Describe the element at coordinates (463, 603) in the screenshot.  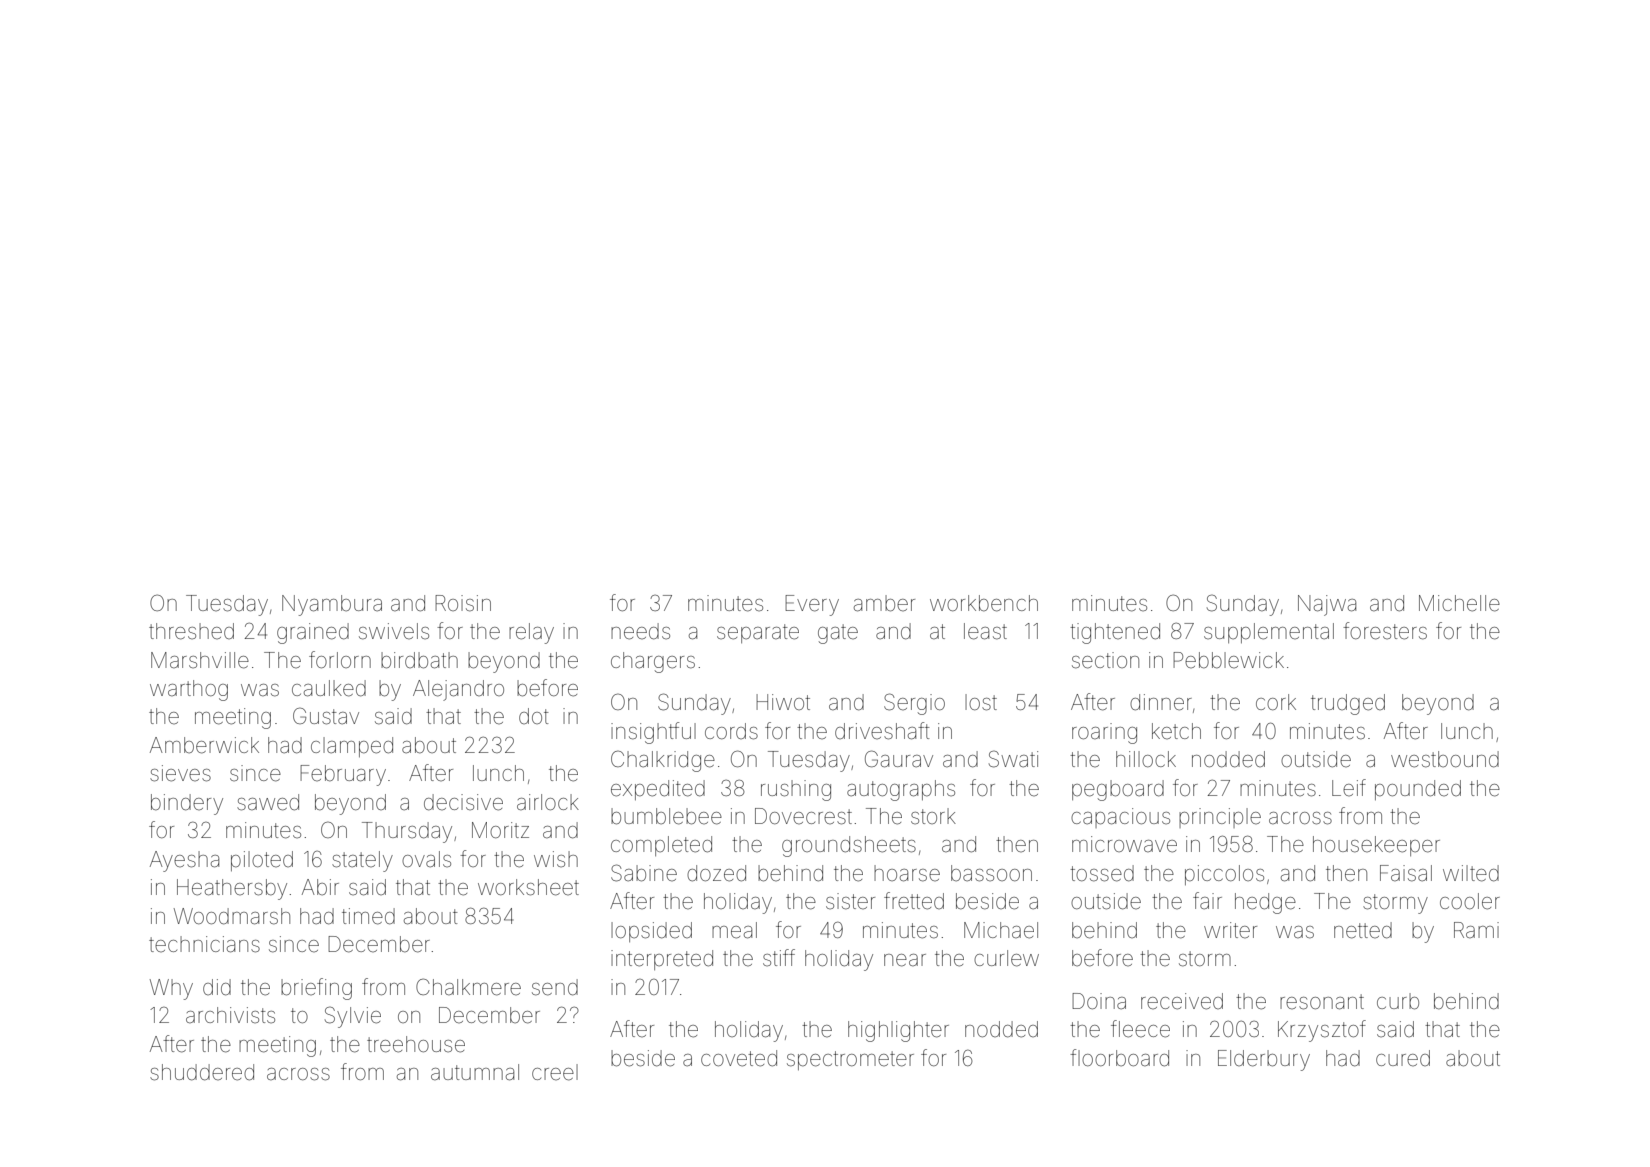
I see `Roisin` at that location.
